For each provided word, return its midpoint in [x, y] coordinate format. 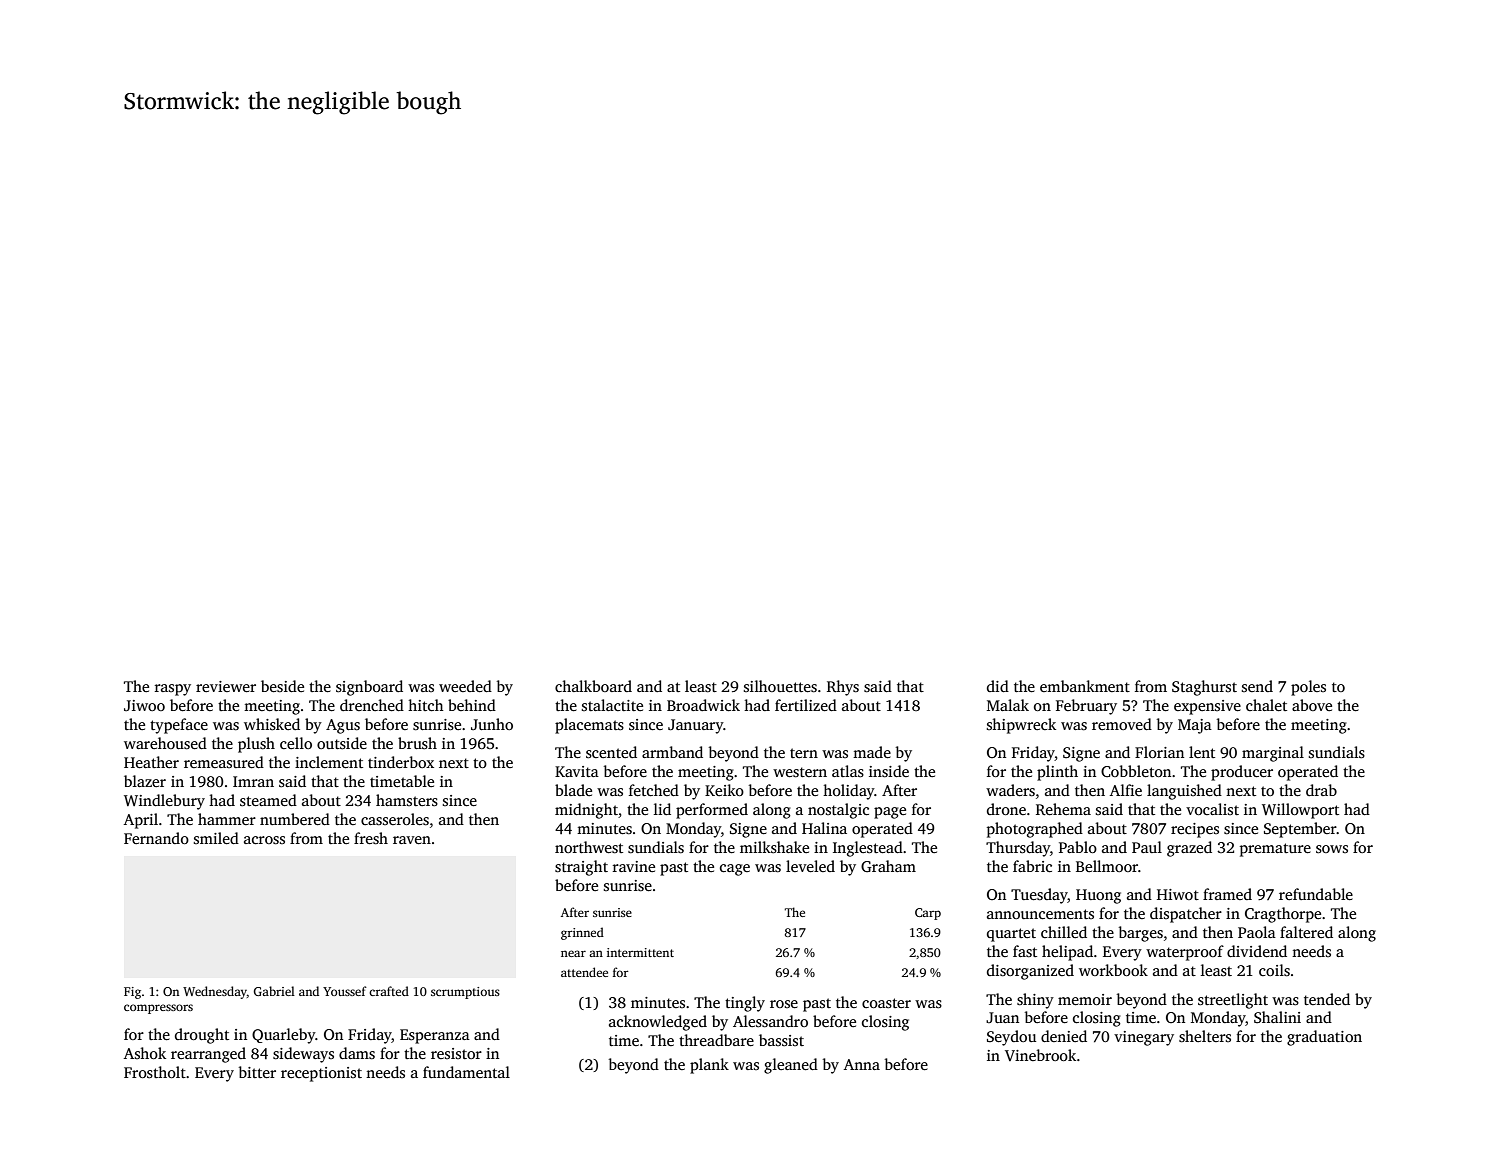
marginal [1273, 754]
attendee [584, 972]
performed [712, 811]
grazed [1189, 849]
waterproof [1185, 953]
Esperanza [435, 1036]
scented [611, 752]
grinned [582, 933]
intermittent [640, 952]
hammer [227, 819]
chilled [1064, 932]
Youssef [345, 991]
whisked [272, 724]
